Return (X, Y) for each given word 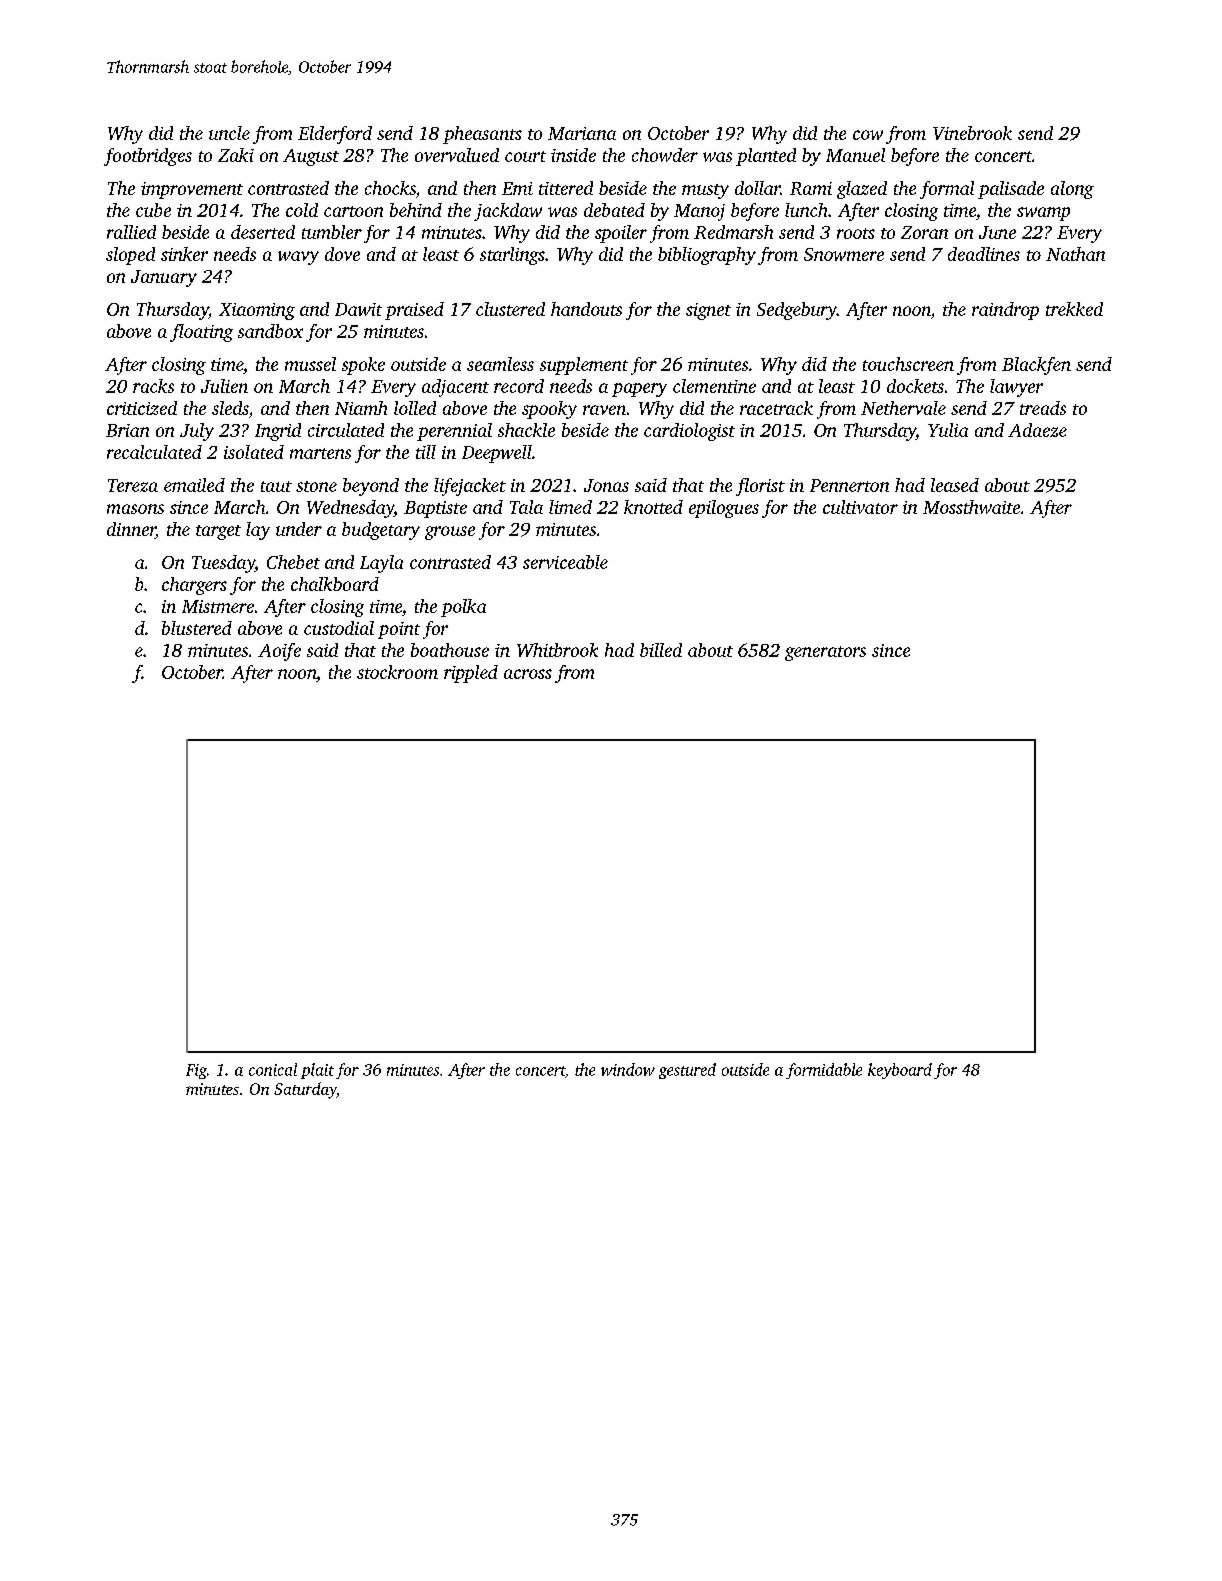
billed (661, 650)
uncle (229, 133)
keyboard (900, 1071)
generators (825, 653)
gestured (687, 1071)
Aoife (279, 652)
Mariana (582, 133)
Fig (196, 1071)
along (1072, 190)
